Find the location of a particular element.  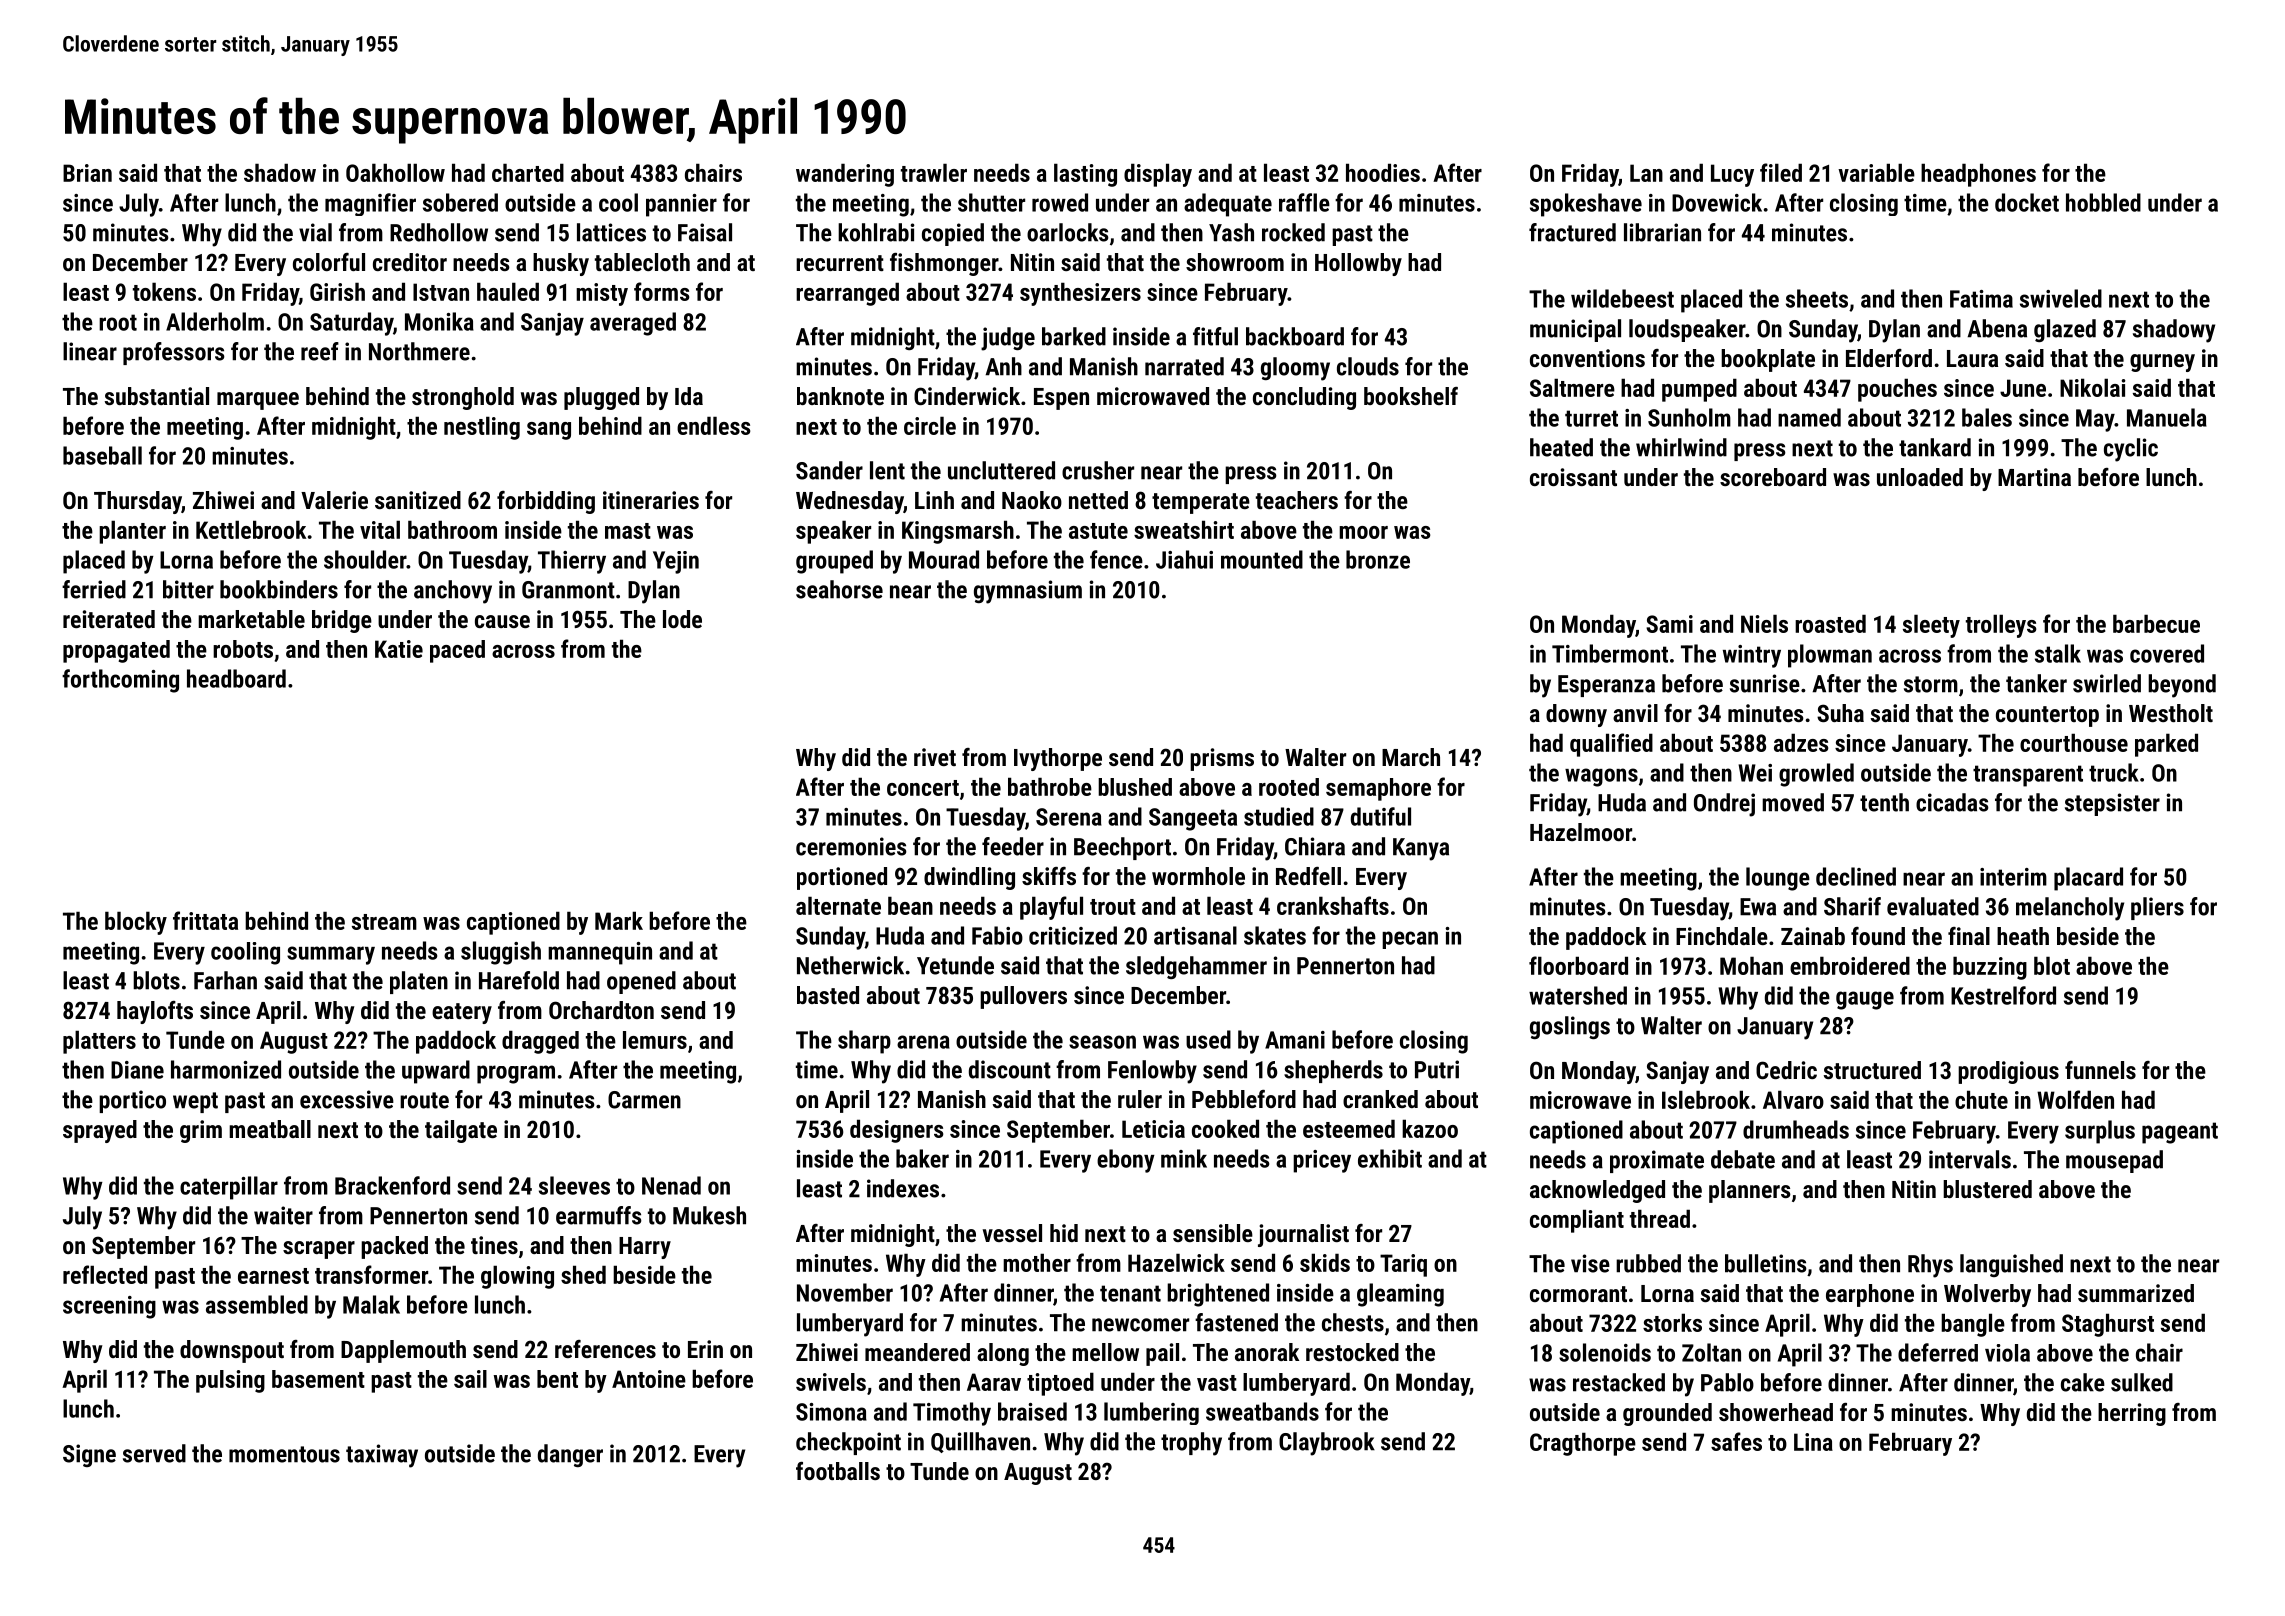

harmonized is located at coordinates (226, 1069).
